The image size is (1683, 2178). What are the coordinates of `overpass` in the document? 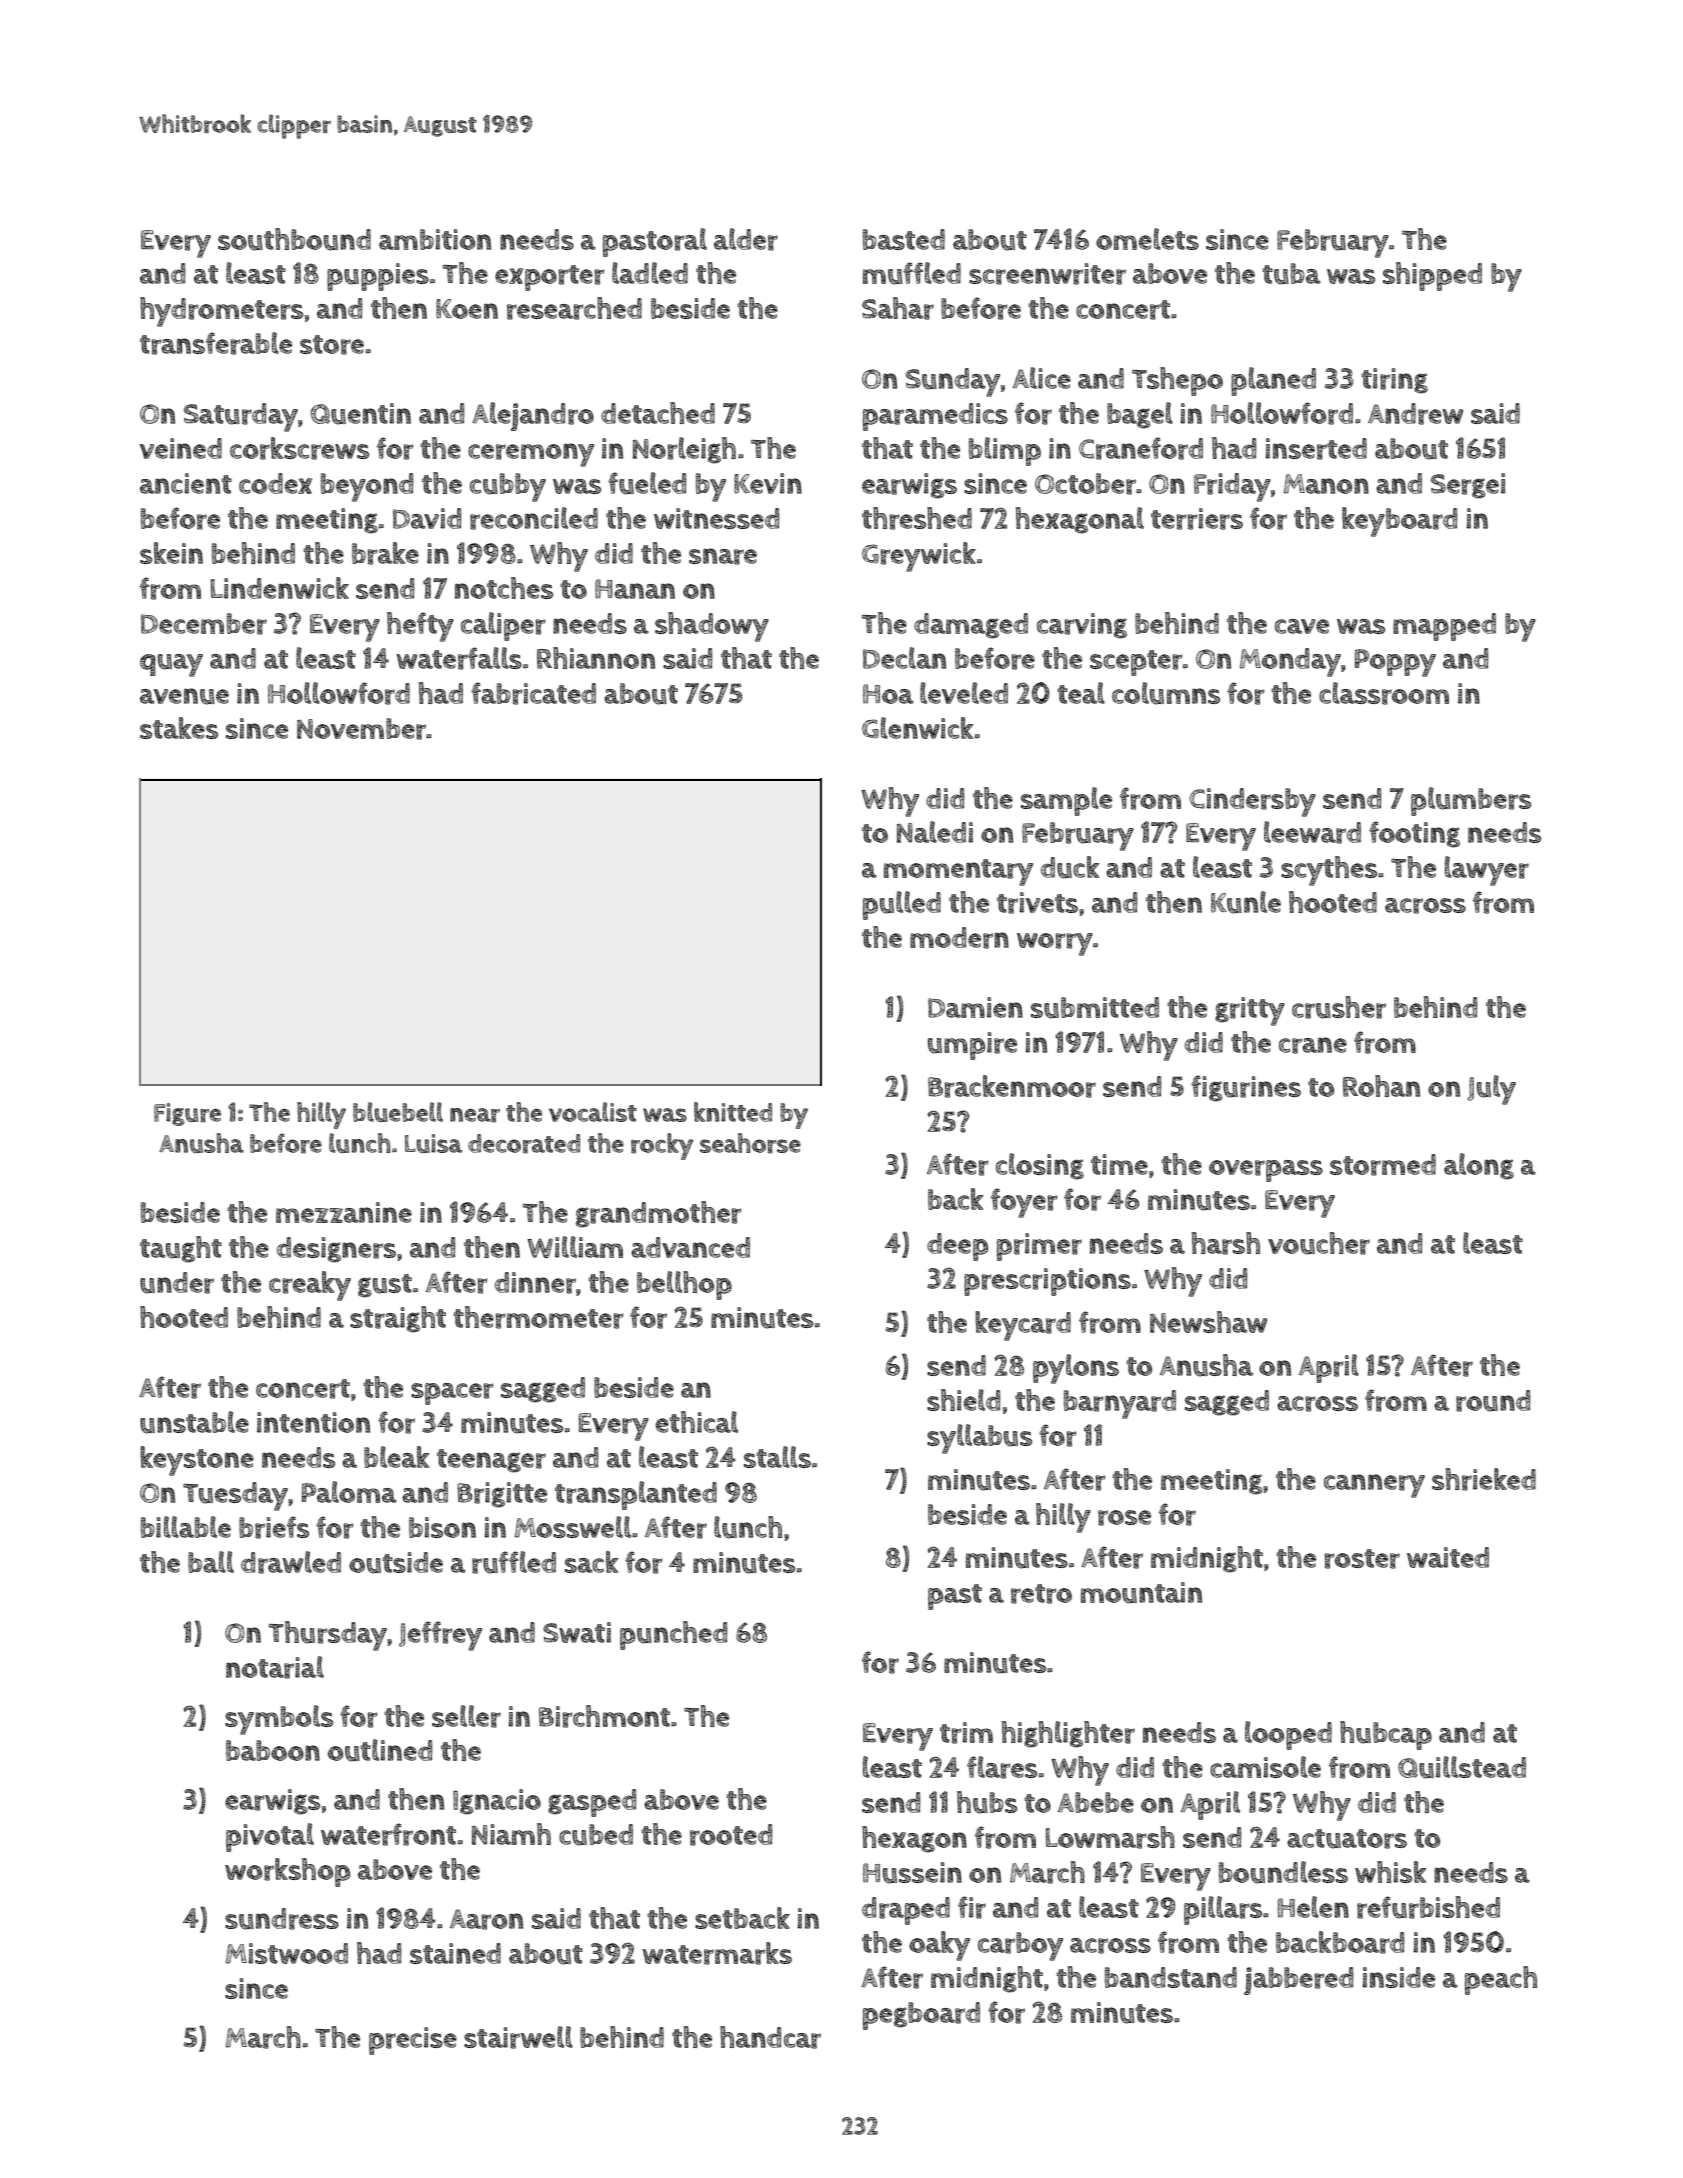 It's located at (1266, 1171).
